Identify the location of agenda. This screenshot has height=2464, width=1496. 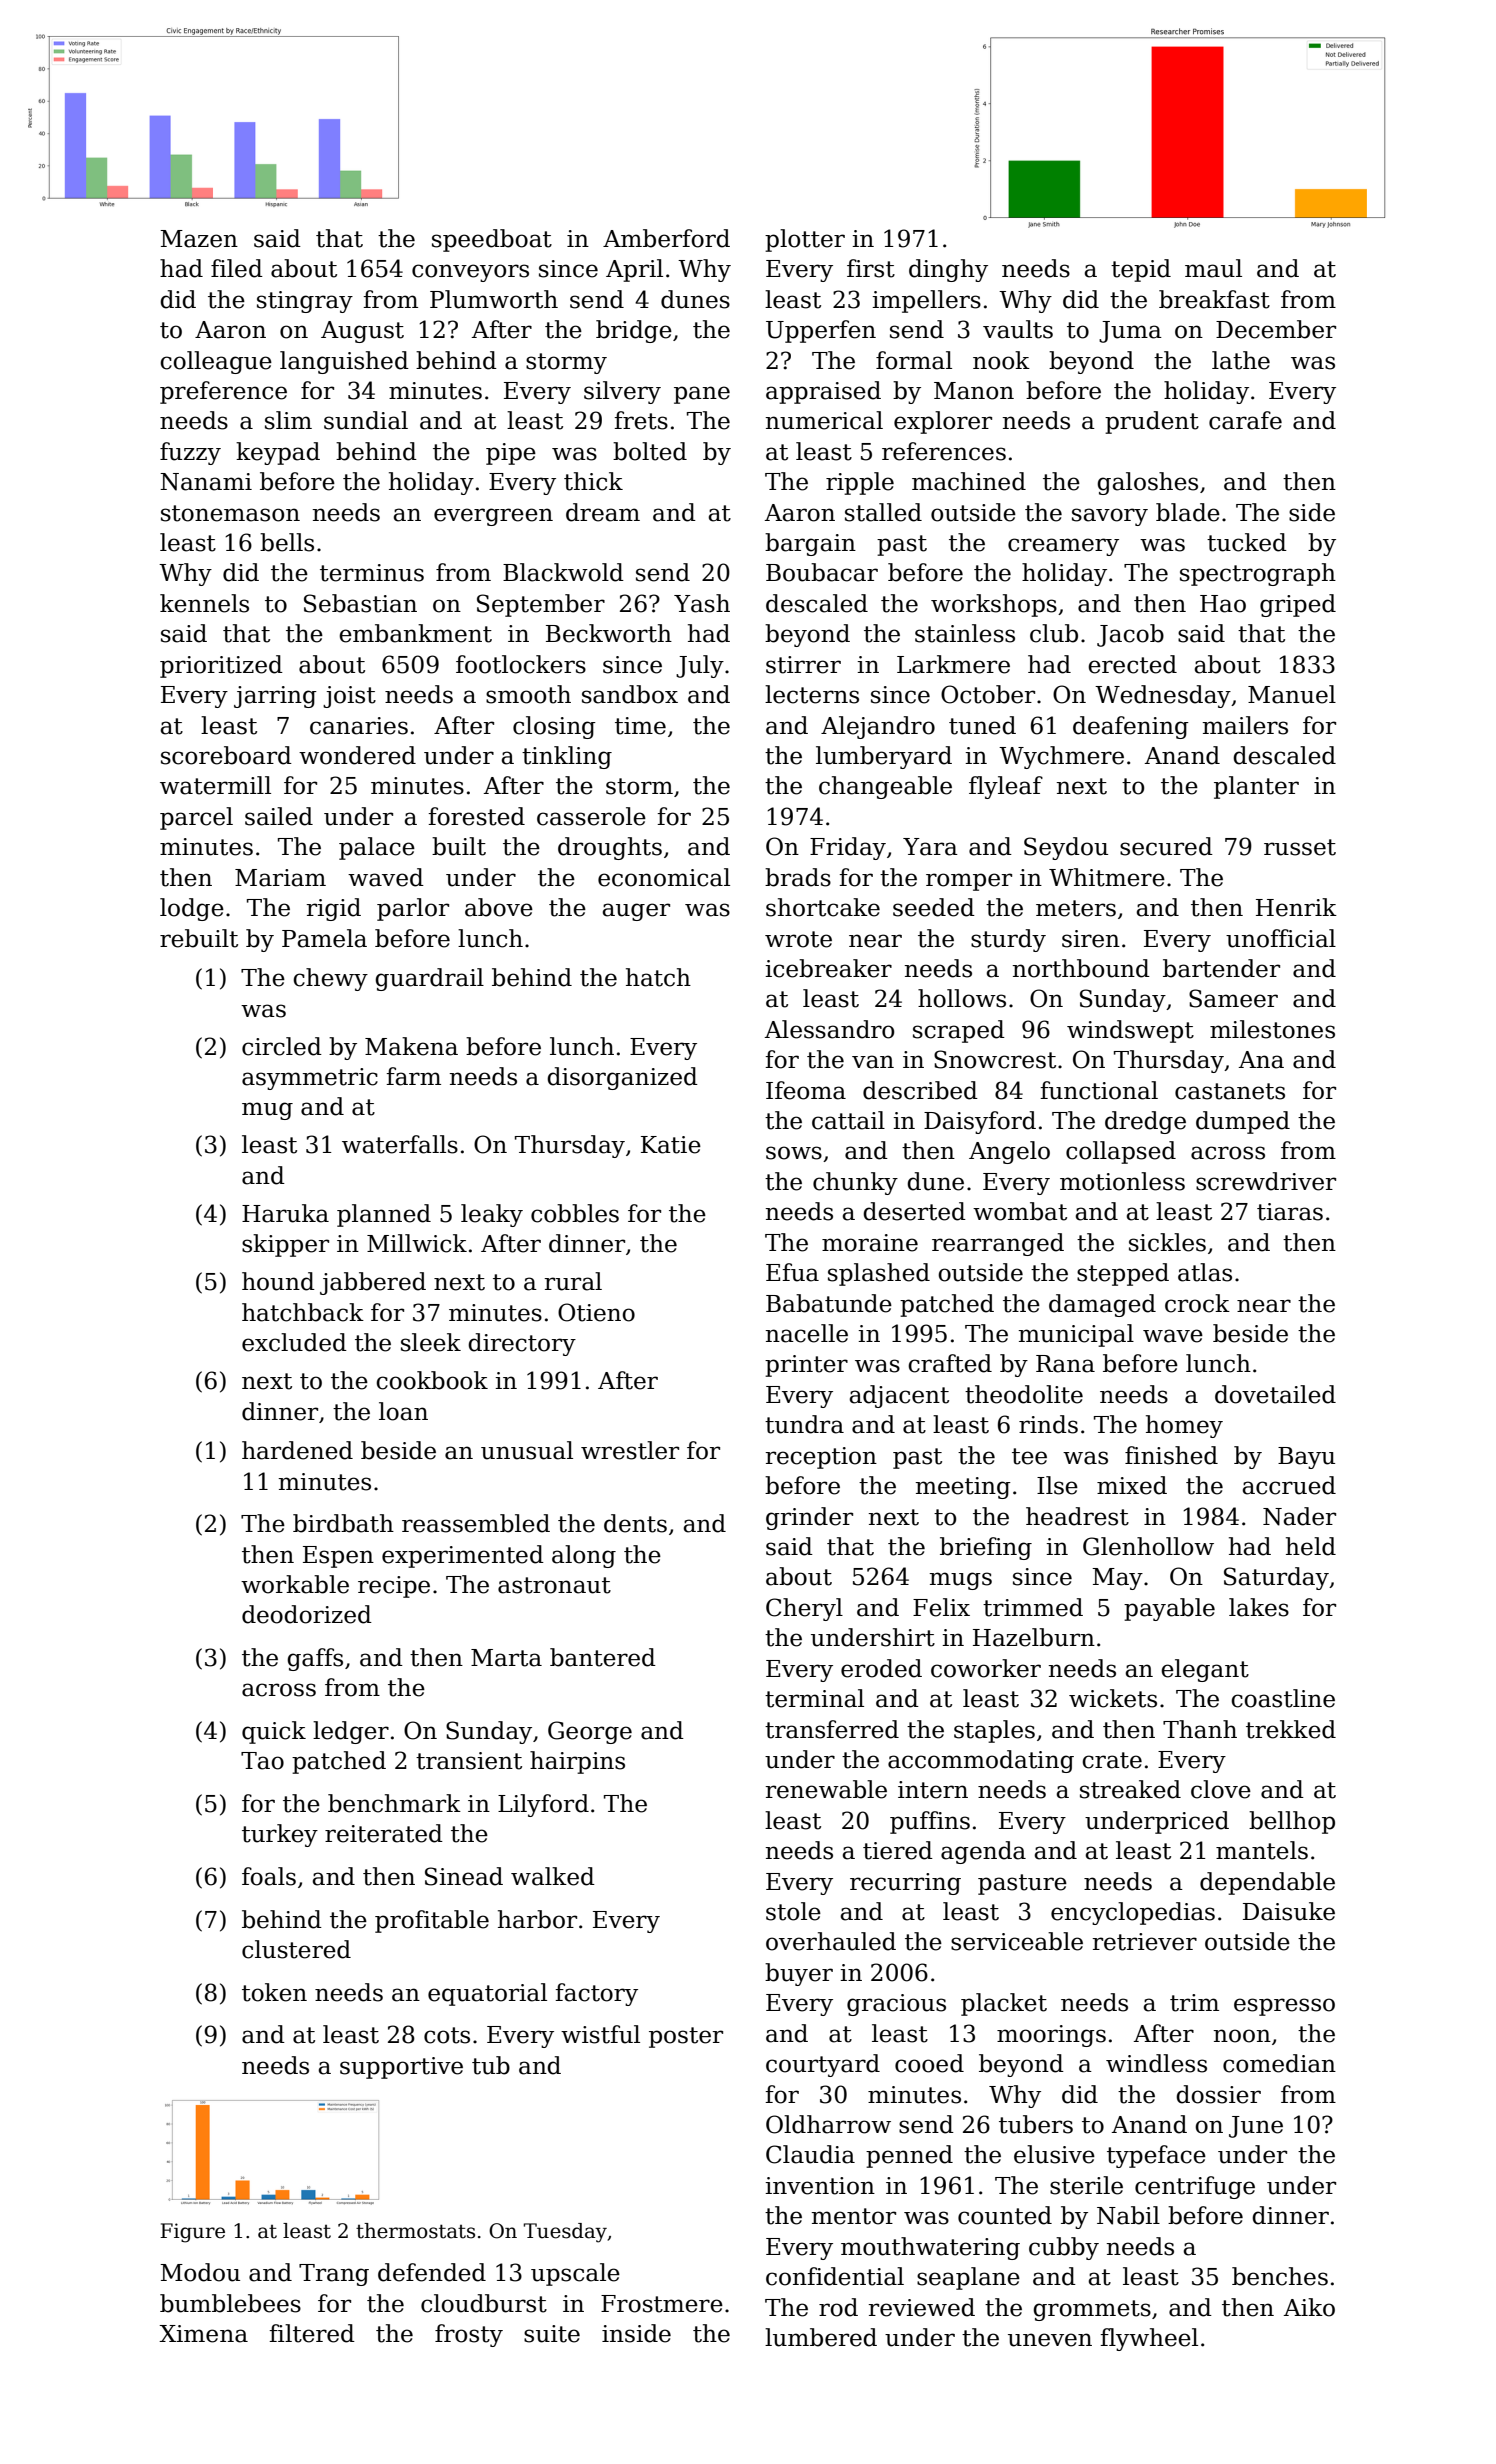
(983, 1852).
